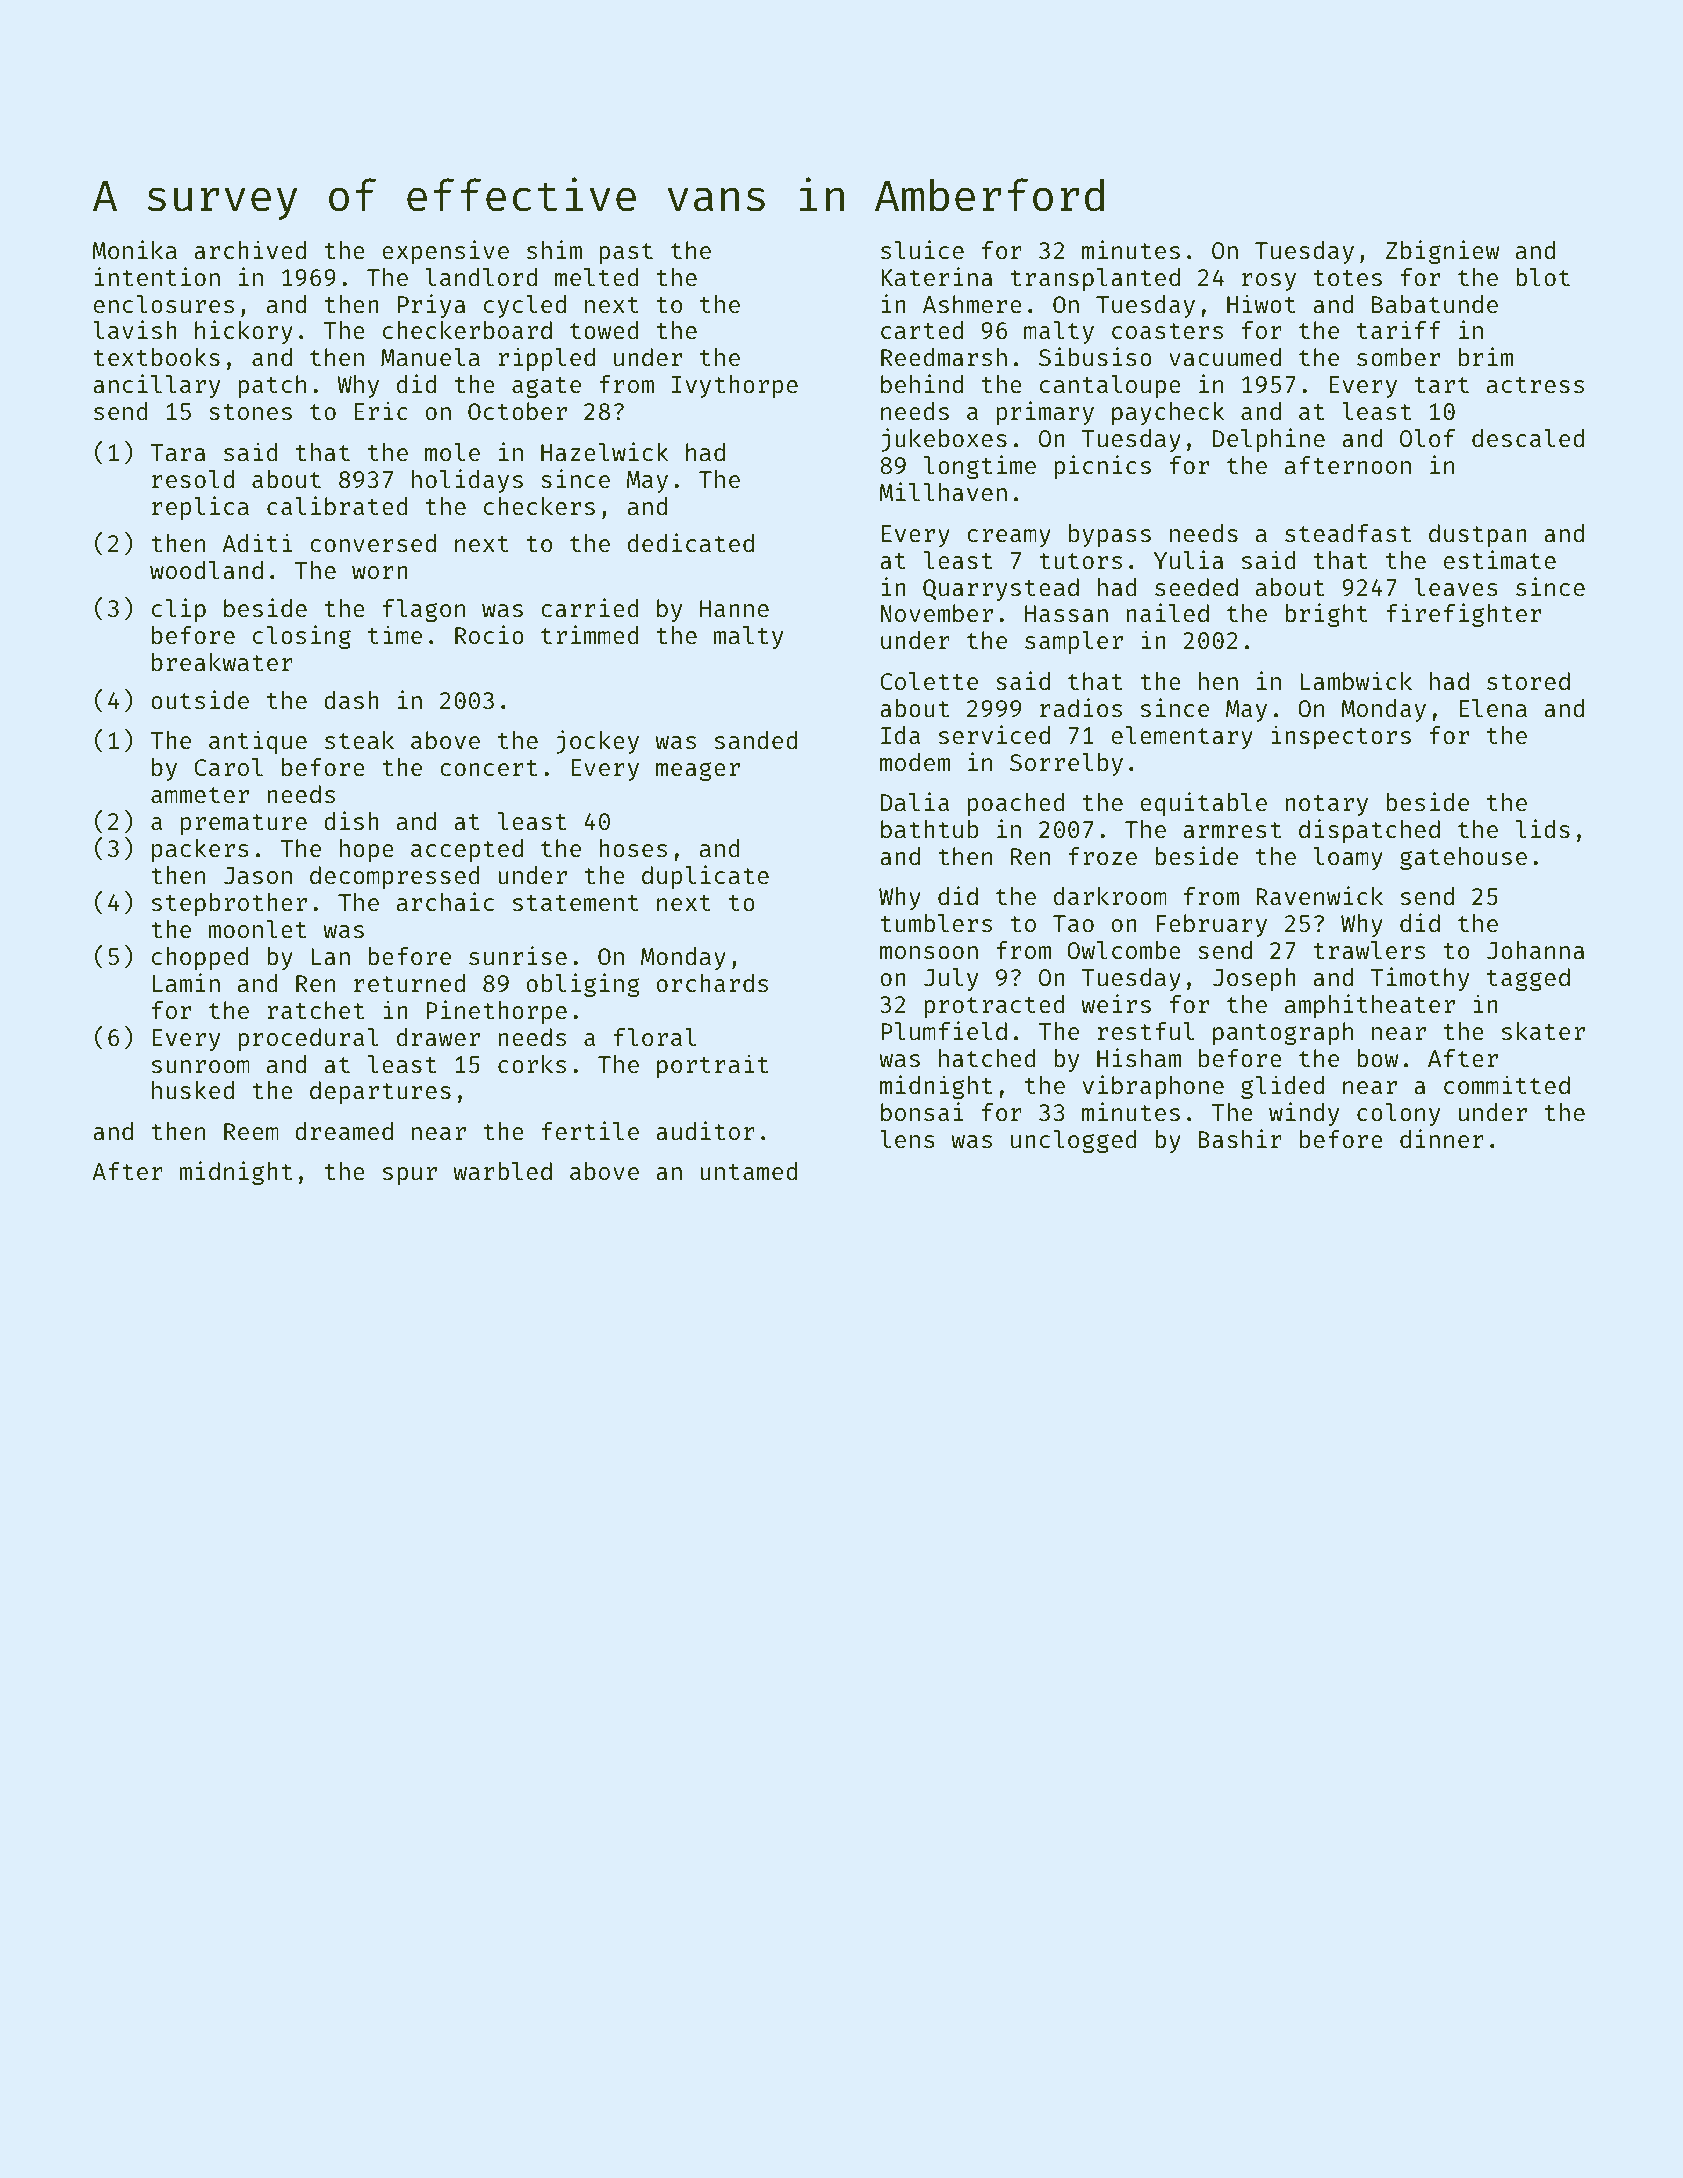 Image resolution: width=1683 pixels, height=2178 pixels. Describe the element at coordinates (337, 505) in the screenshot. I see `calibrated` at that location.
